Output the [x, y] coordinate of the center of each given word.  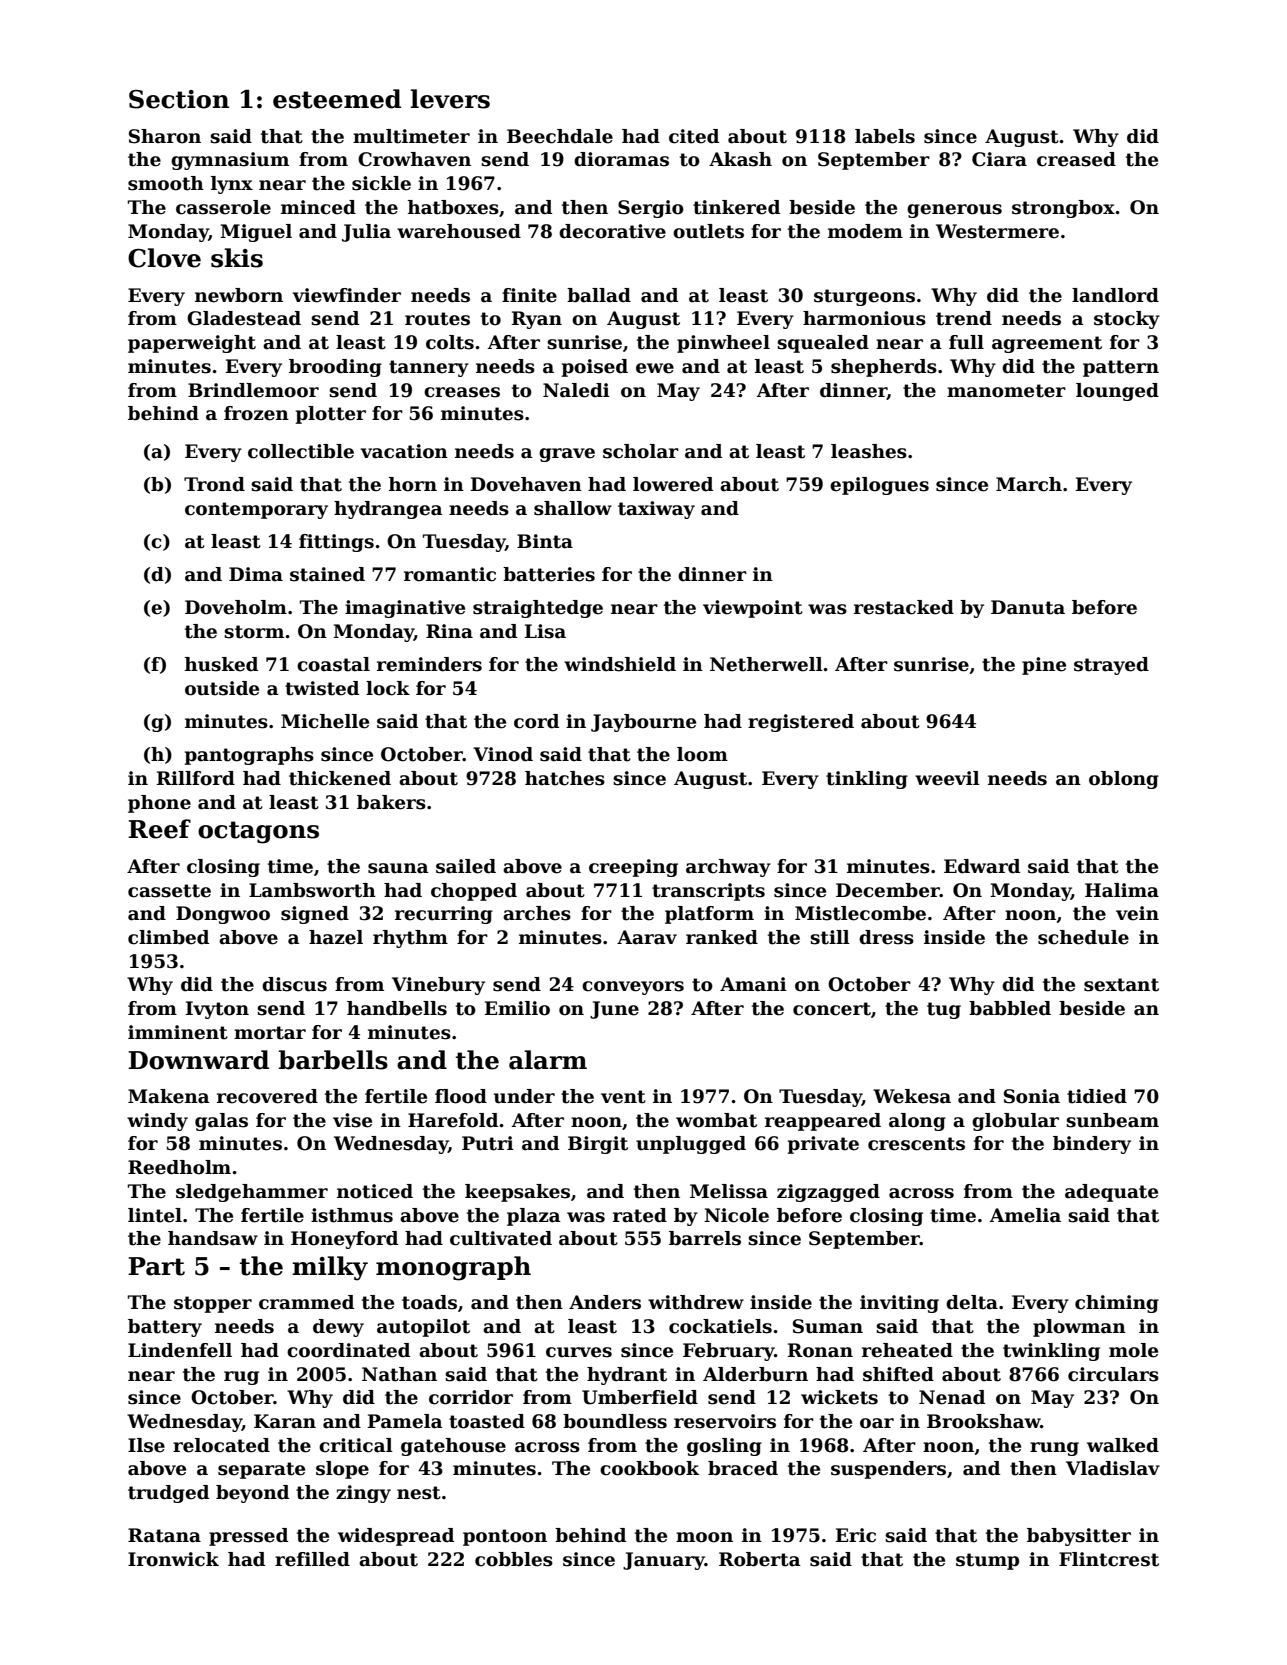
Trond [214, 484]
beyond [252, 1494]
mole [1133, 1350]
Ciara [999, 159]
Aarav [647, 937]
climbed [168, 937]
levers [450, 99]
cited [694, 136]
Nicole [736, 1215]
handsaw [213, 1238]
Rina [449, 631]
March [1029, 484]
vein [1137, 913]
